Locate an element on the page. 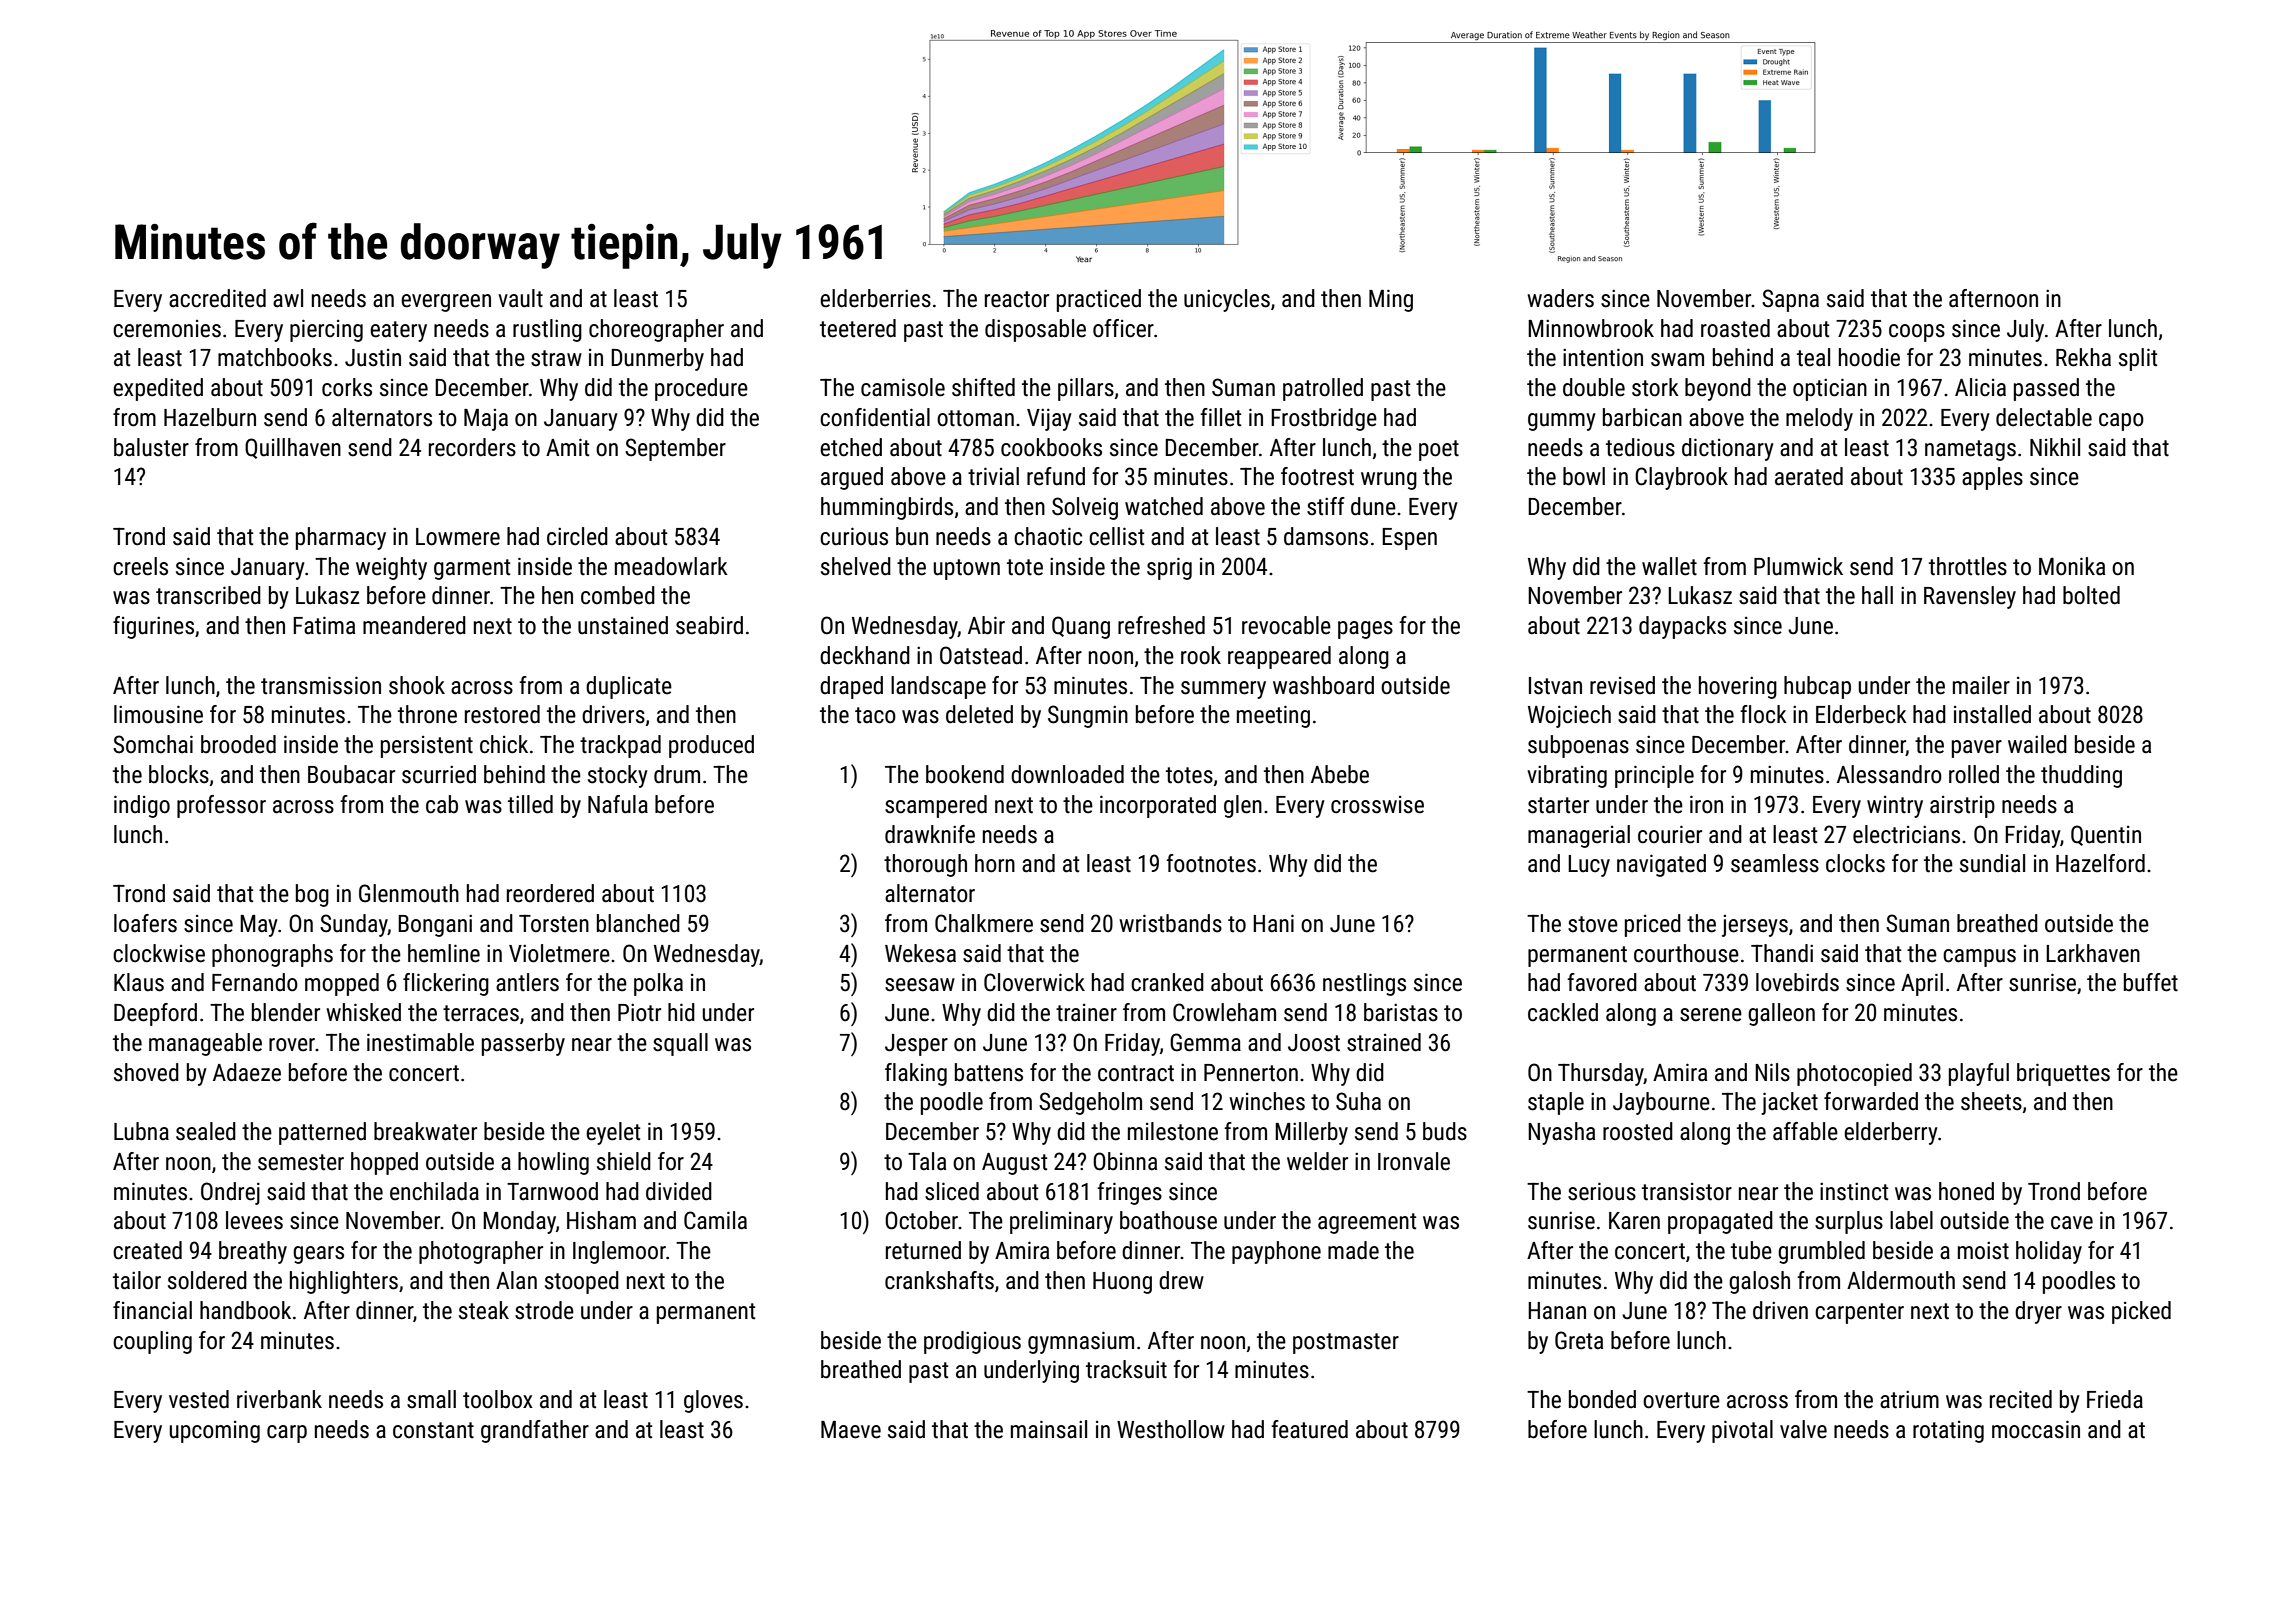 This page has height=1620, width=2292. featured is located at coordinates (1309, 1429).
